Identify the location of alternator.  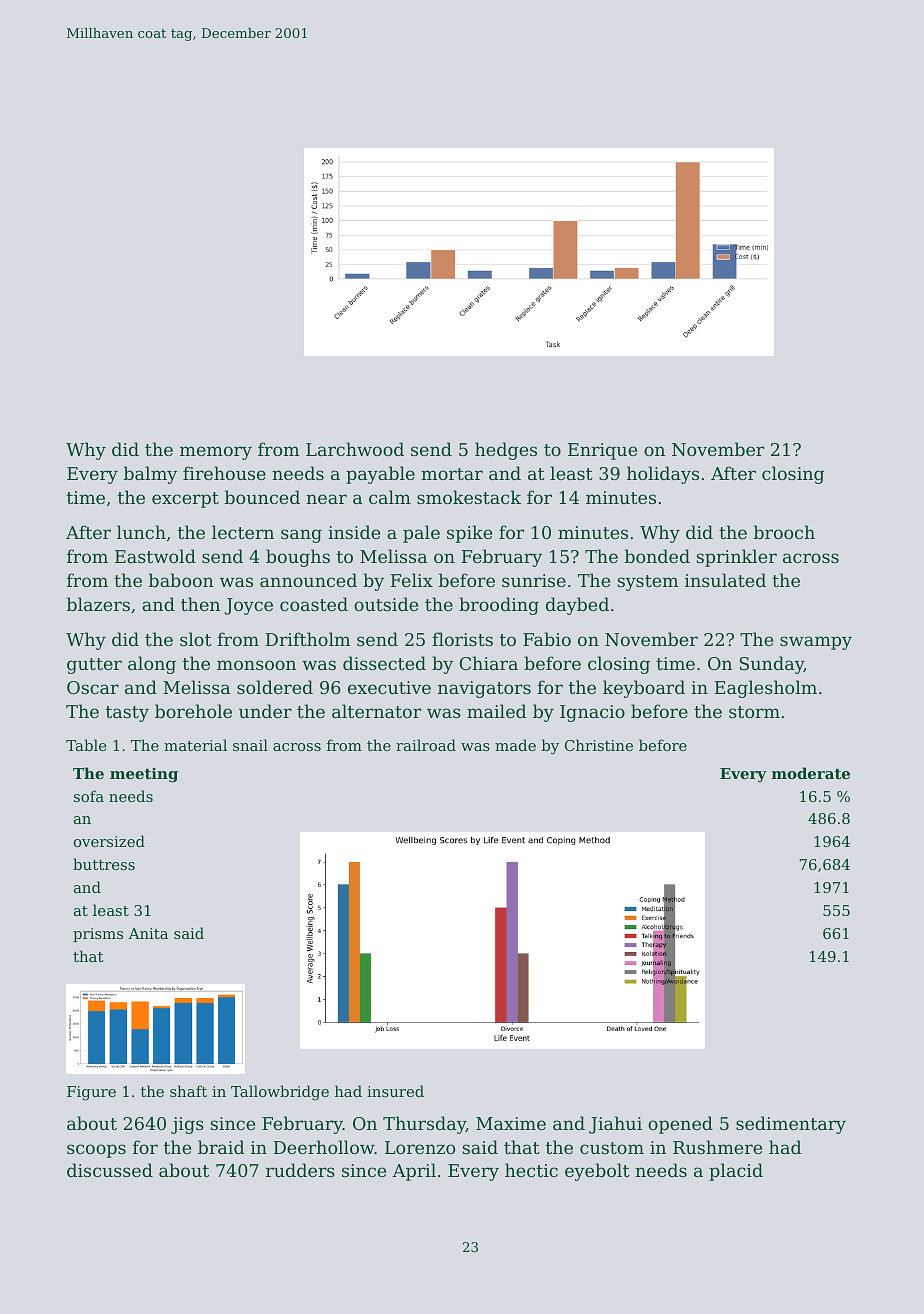
(376, 711).
